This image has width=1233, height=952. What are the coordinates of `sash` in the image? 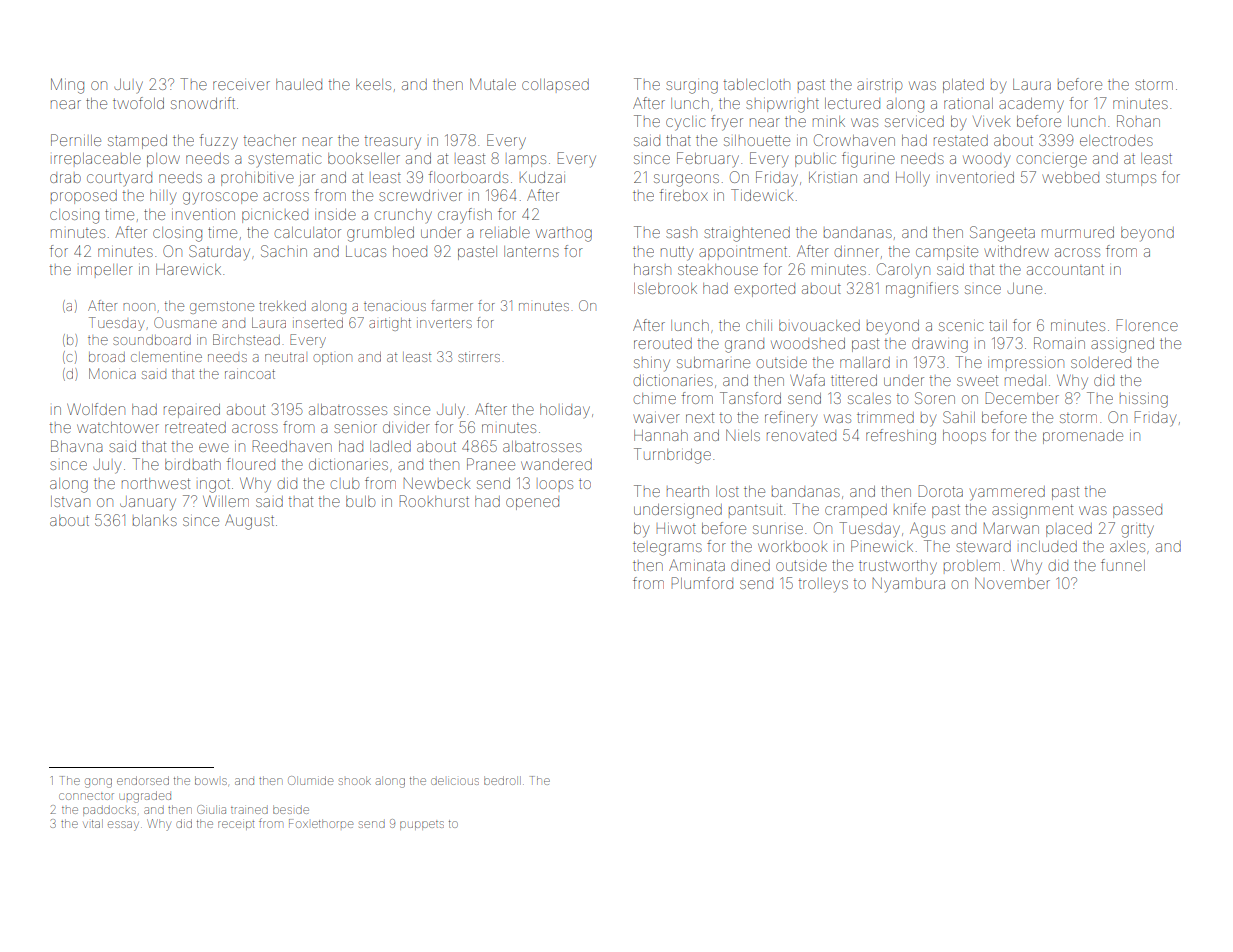 It's located at (681, 233).
